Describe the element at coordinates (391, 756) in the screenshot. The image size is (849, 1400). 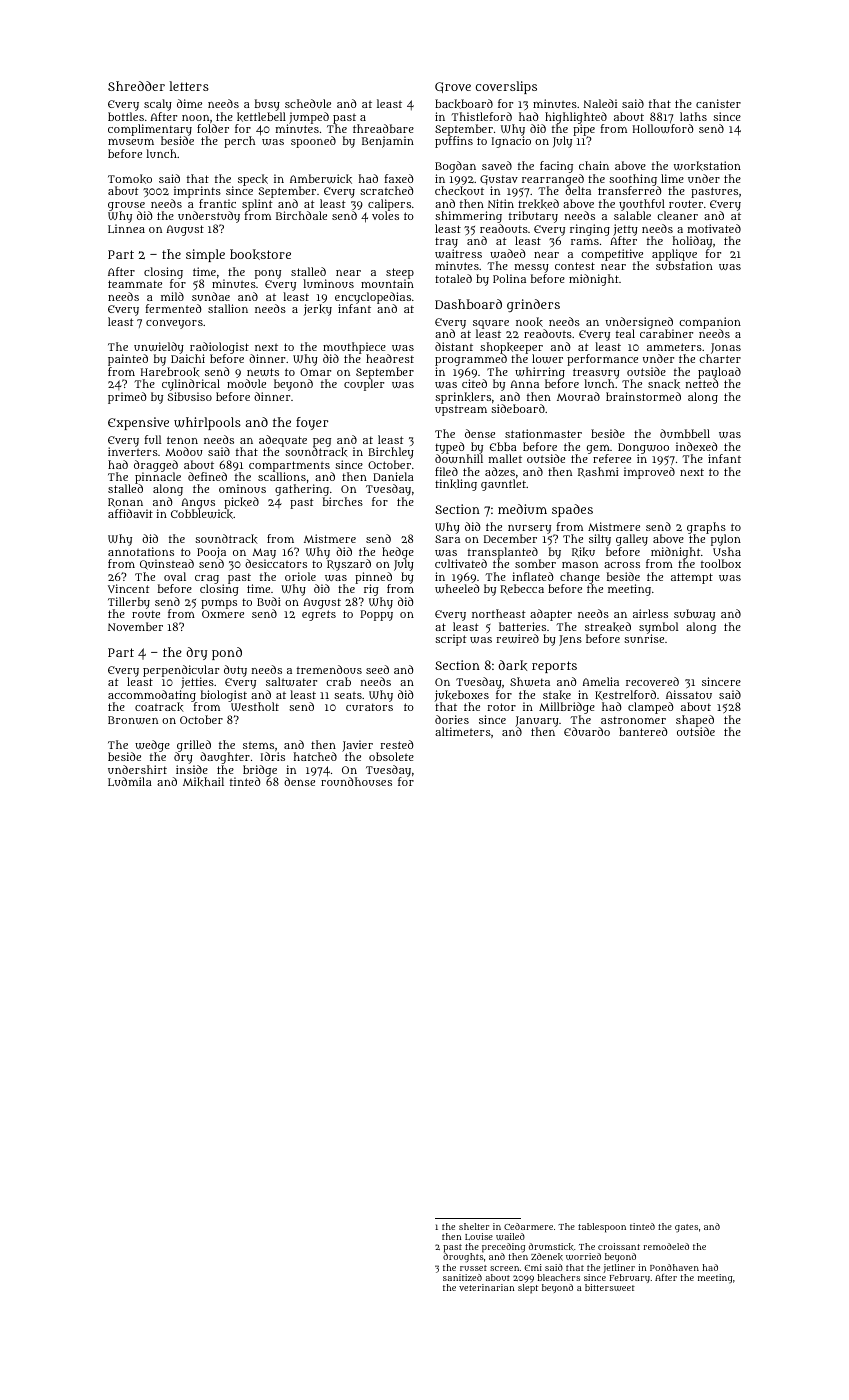
I see `obsolete` at that location.
